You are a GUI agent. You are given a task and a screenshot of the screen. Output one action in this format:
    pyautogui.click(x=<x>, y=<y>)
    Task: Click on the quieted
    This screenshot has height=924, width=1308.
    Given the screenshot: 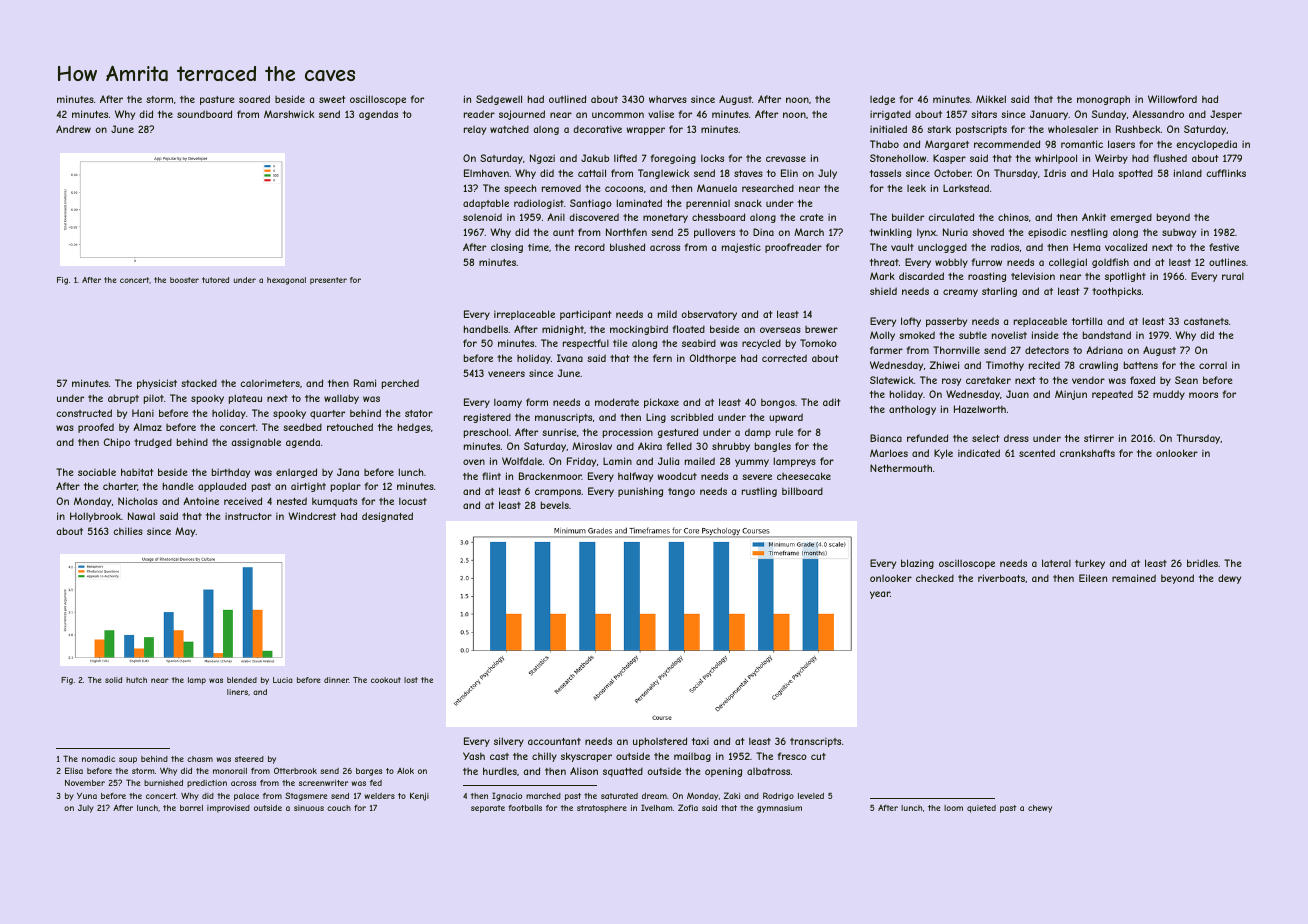 What is the action you would take?
    pyautogui.click(x=981, y=809)
